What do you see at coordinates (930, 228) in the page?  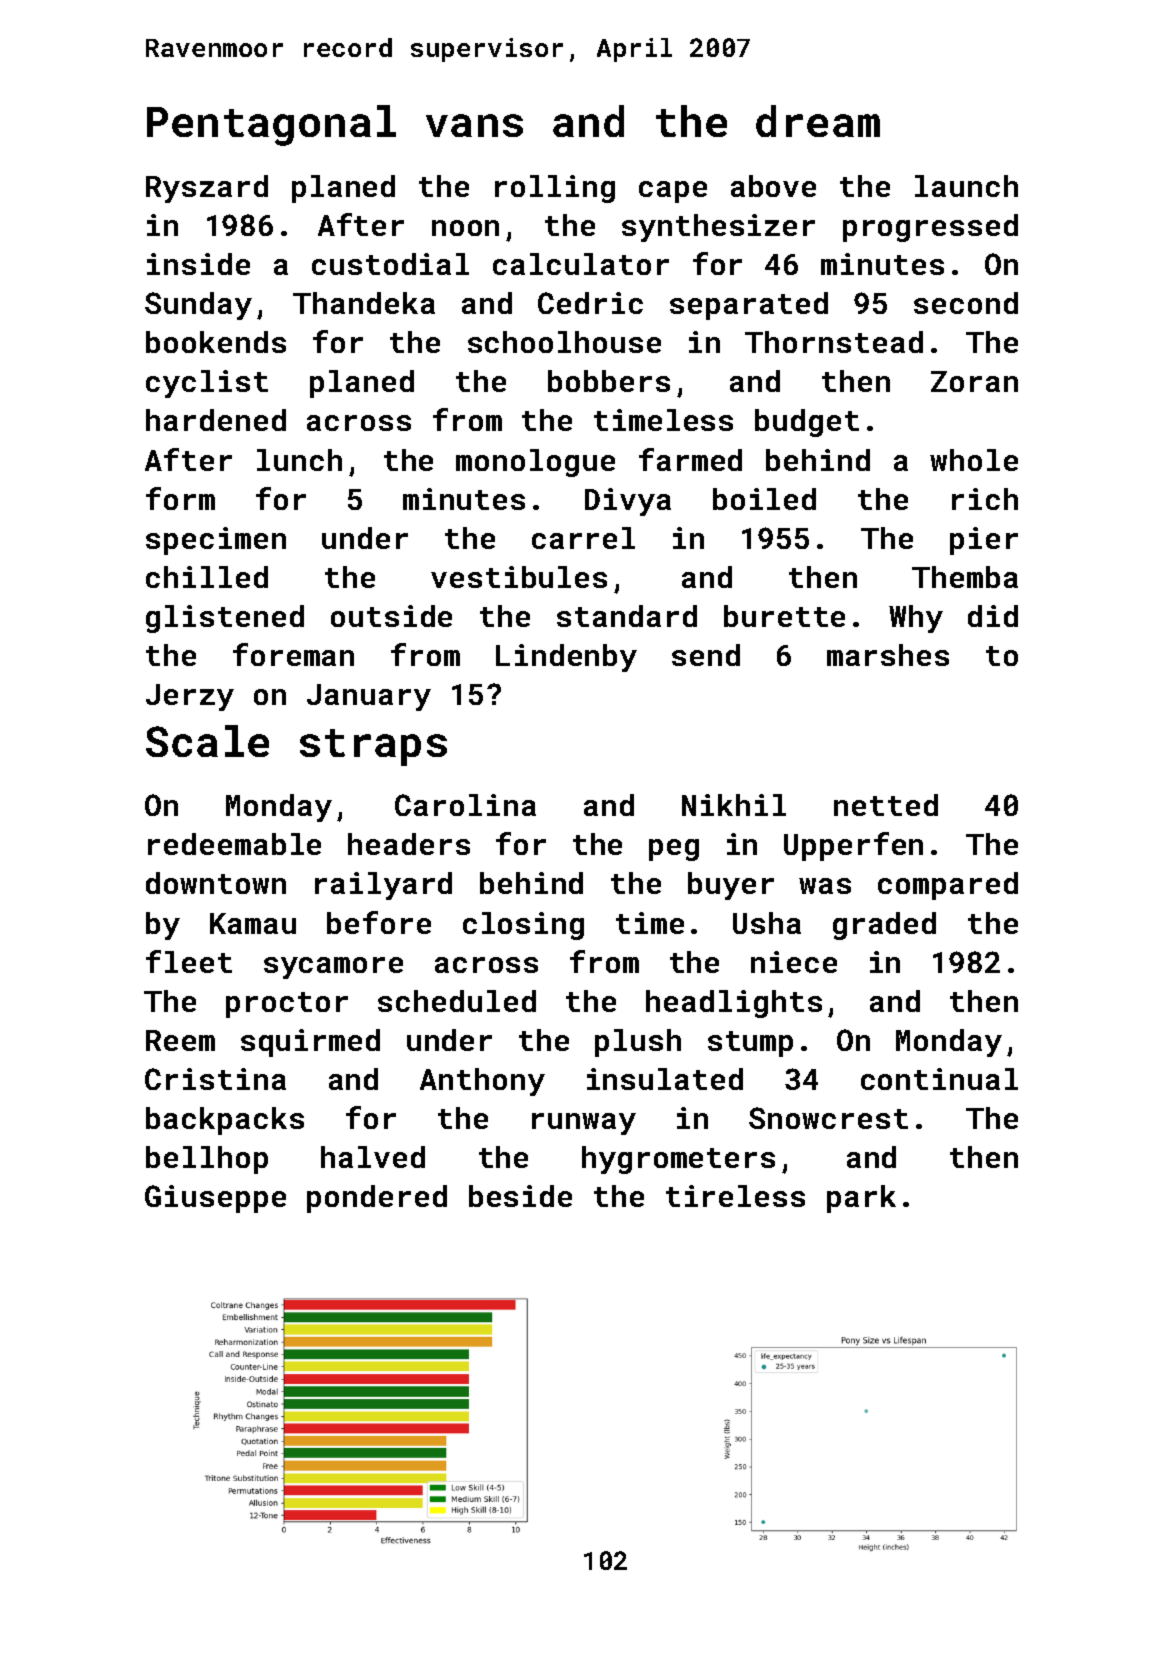 I see `progressed` at bounding box center [930, 228].
